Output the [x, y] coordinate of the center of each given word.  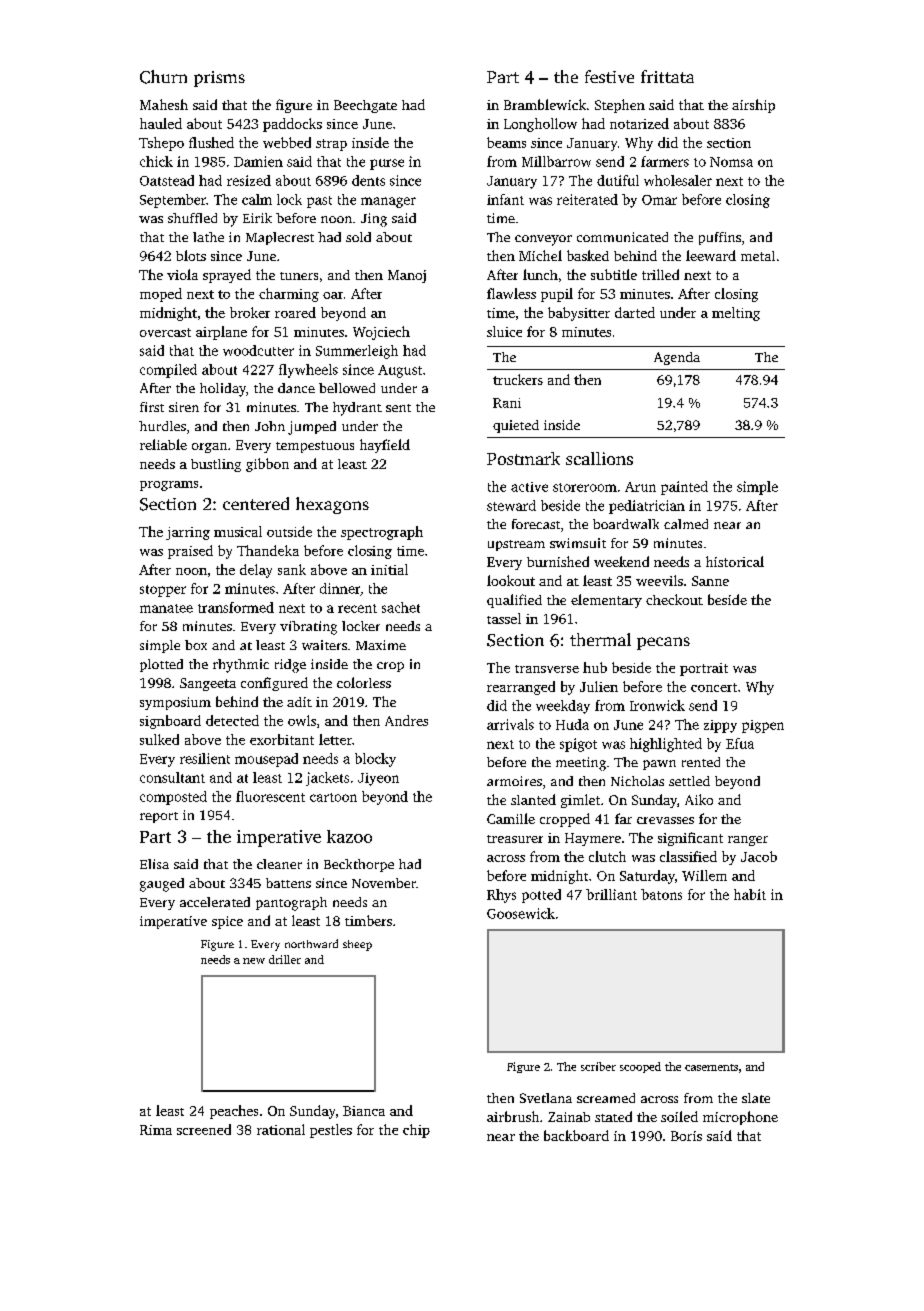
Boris [686, 1136]
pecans [663, 643]
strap [331, 145]
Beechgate [365, 106]
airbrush [513, 1116]
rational [281, 1129]
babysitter [579, 314]
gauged [162, 885]
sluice [504, 331]
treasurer [515, 839]
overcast [165, 332]
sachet [401, 607]
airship [753, 106]
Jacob [759, 856]
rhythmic [241, 666]
